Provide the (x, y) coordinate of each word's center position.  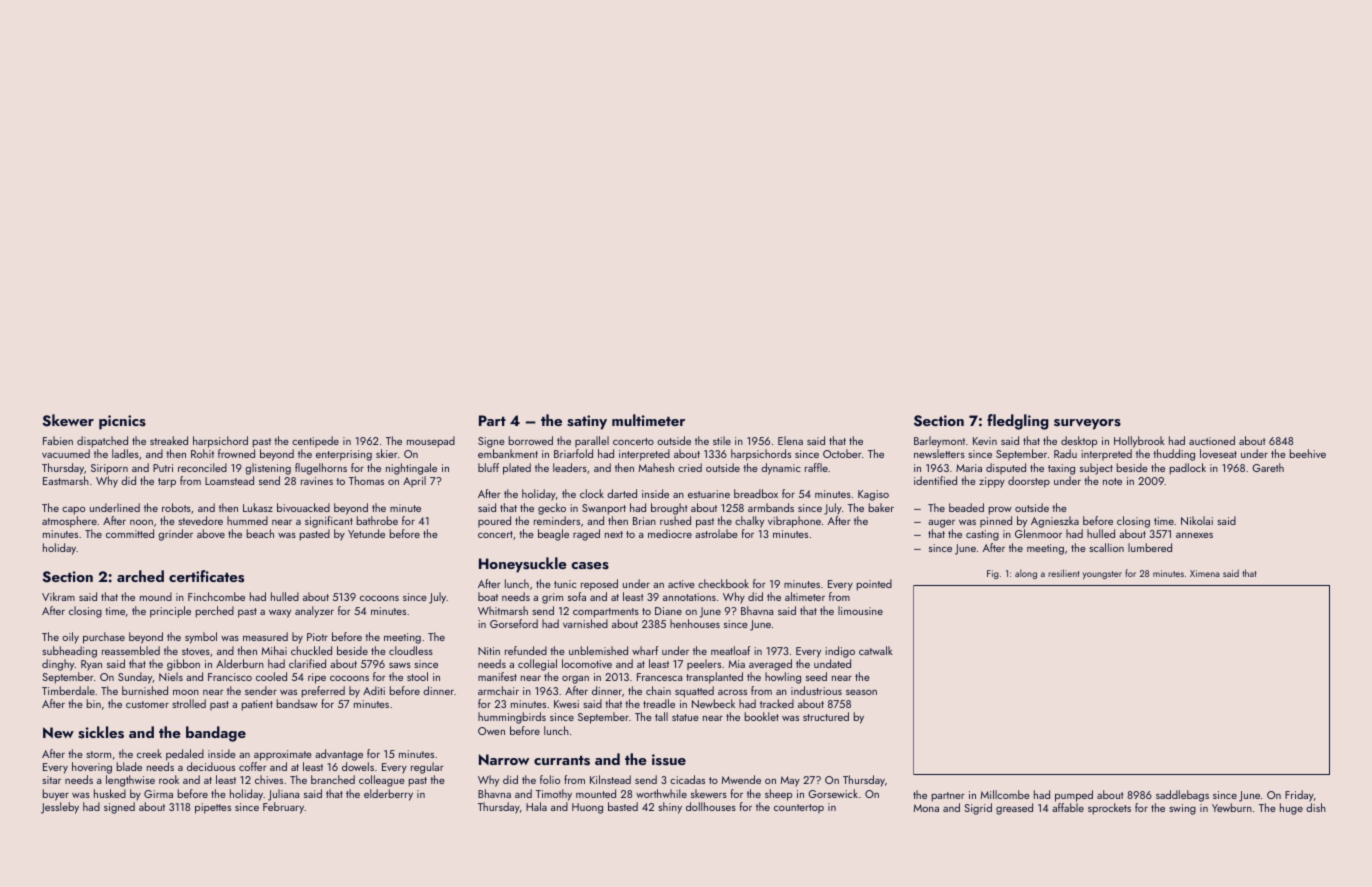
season (861, 692)
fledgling (1018, 422)
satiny (587, 422)
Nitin (489, 651)
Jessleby (60, 808)
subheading (69, 652)
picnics (122, 422)
